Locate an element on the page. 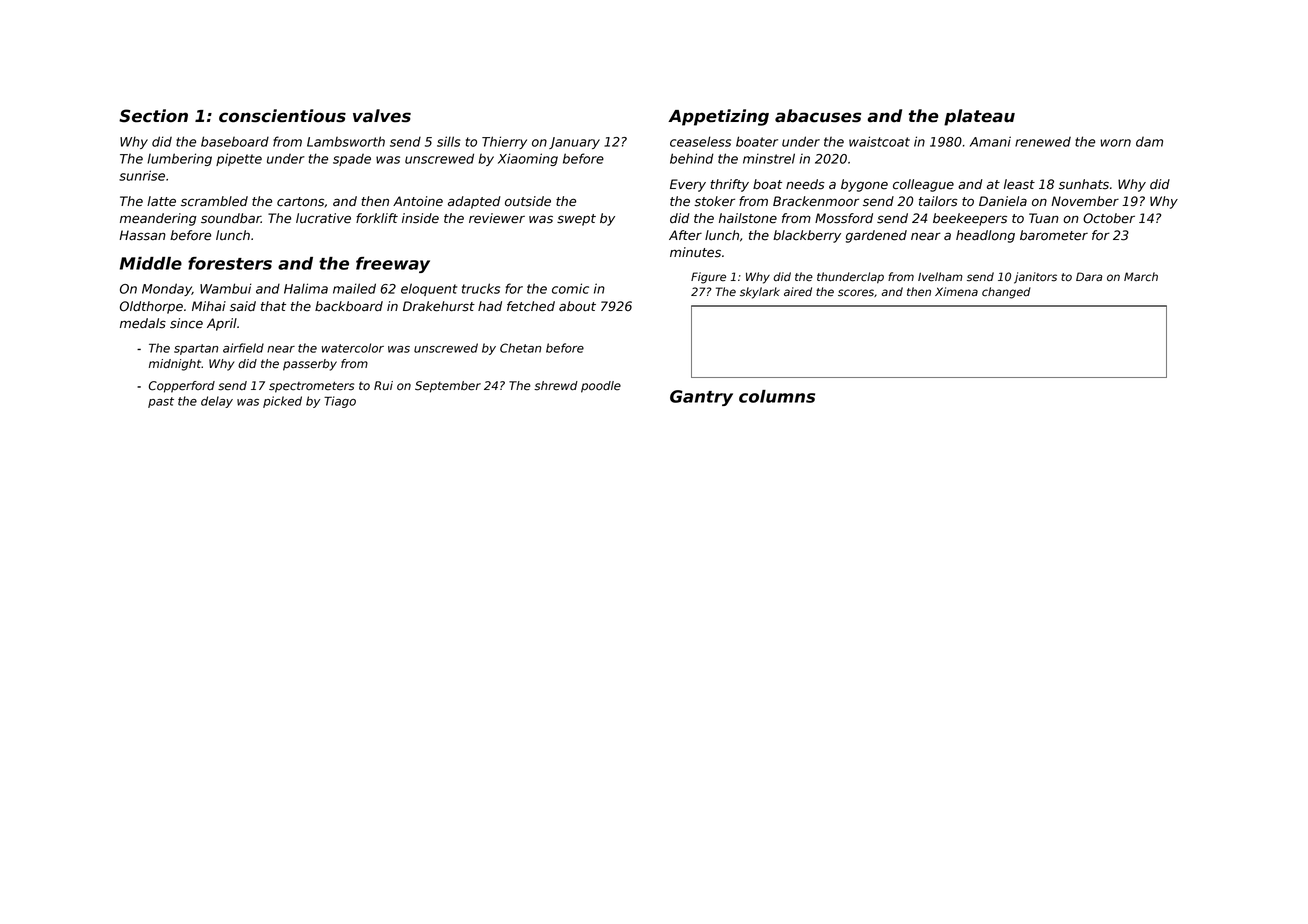 The image size is (1308, 924). Gantry is located at coordinates (701, 398).
